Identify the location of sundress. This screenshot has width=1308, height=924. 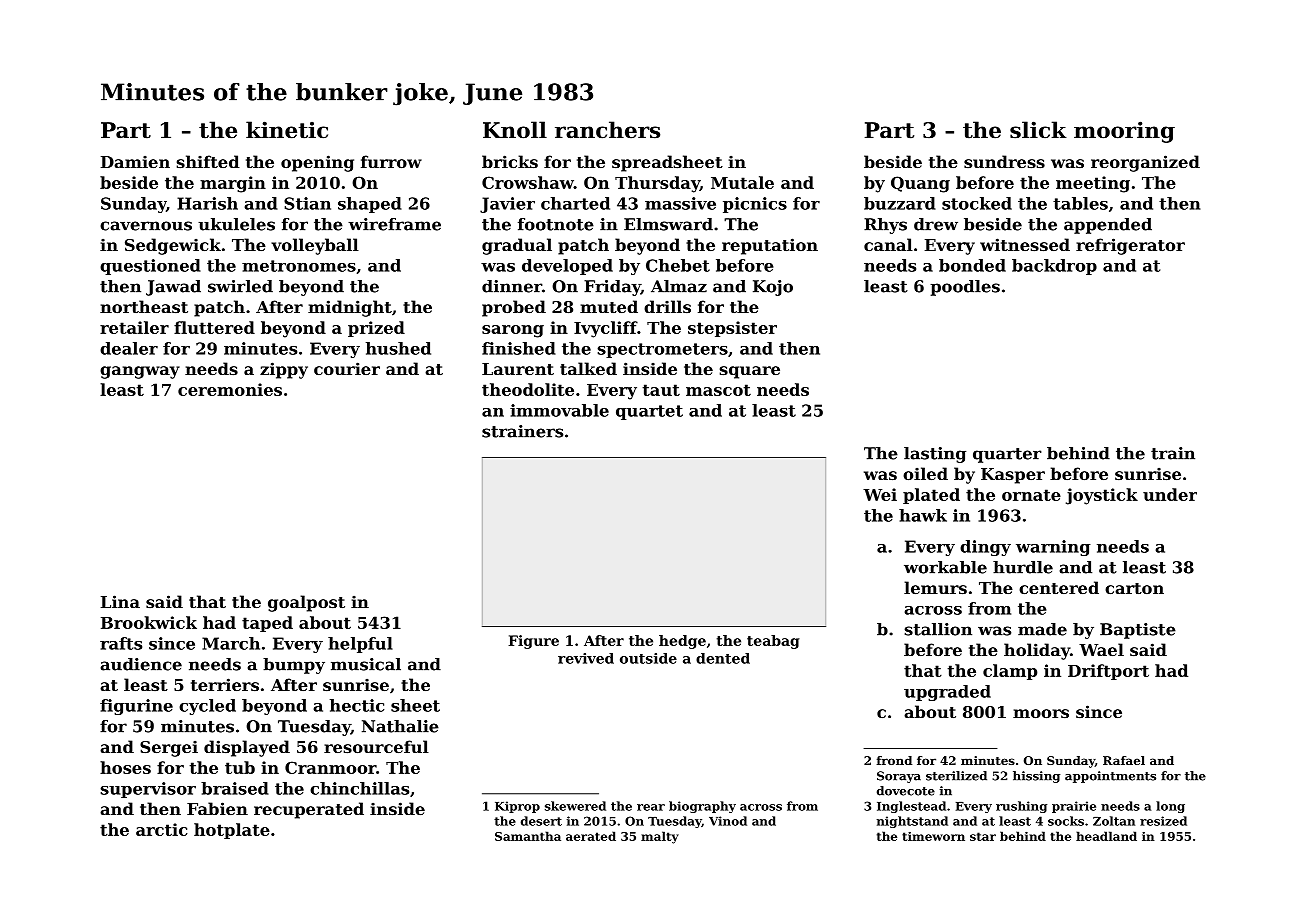
(1004, 161).
